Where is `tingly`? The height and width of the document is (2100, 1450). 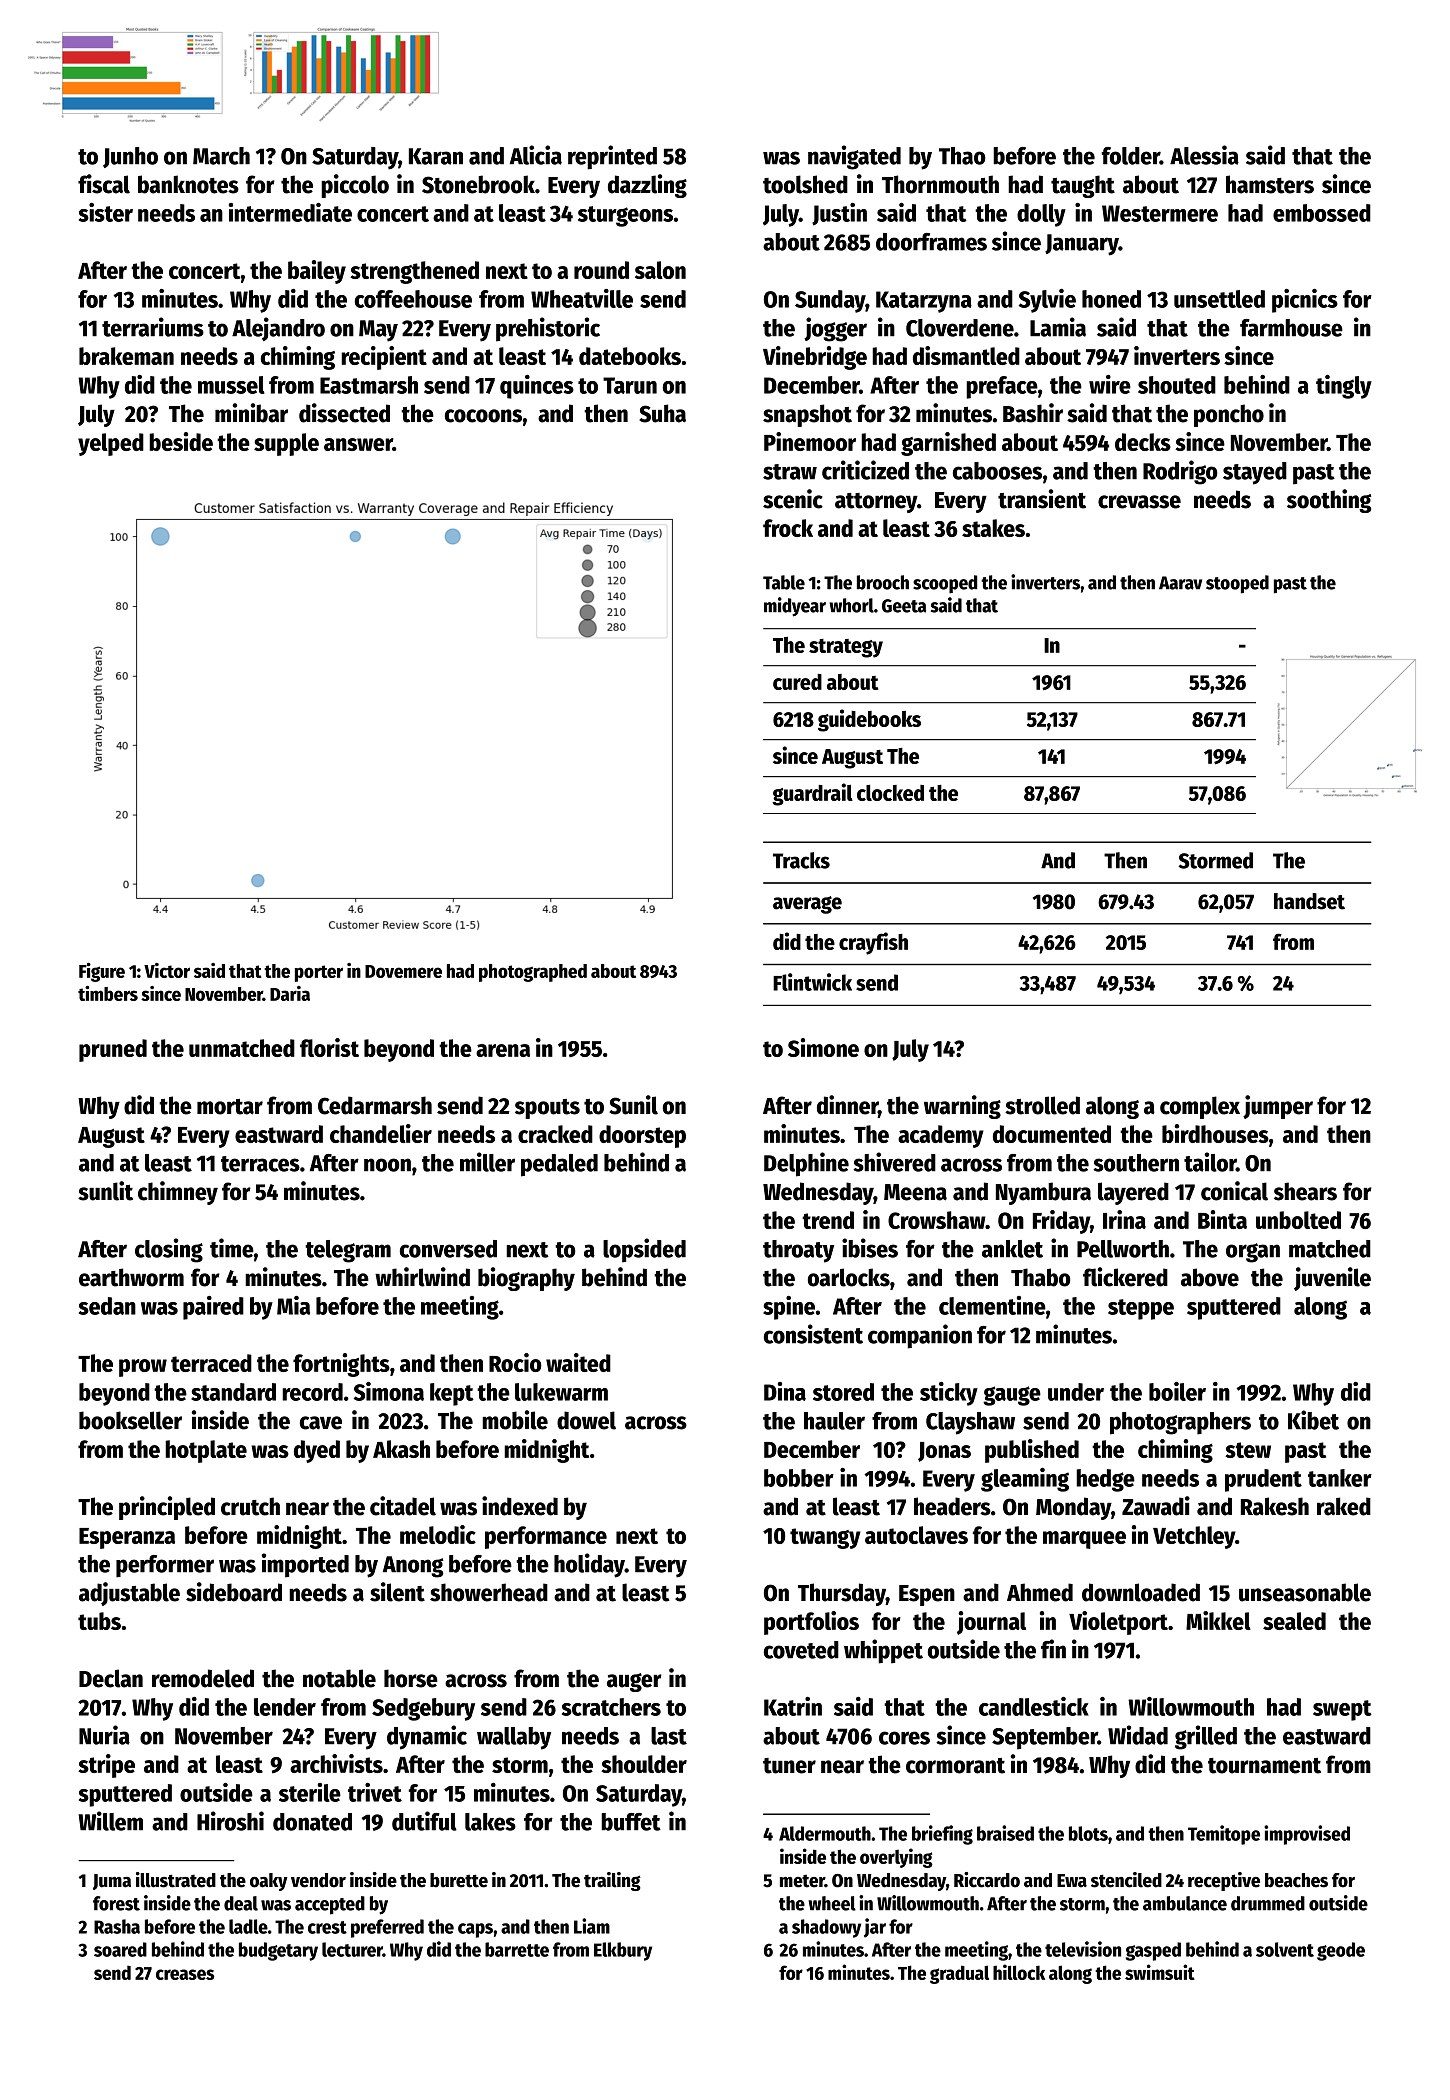
tingly is located at coordinates (1344, 387).
